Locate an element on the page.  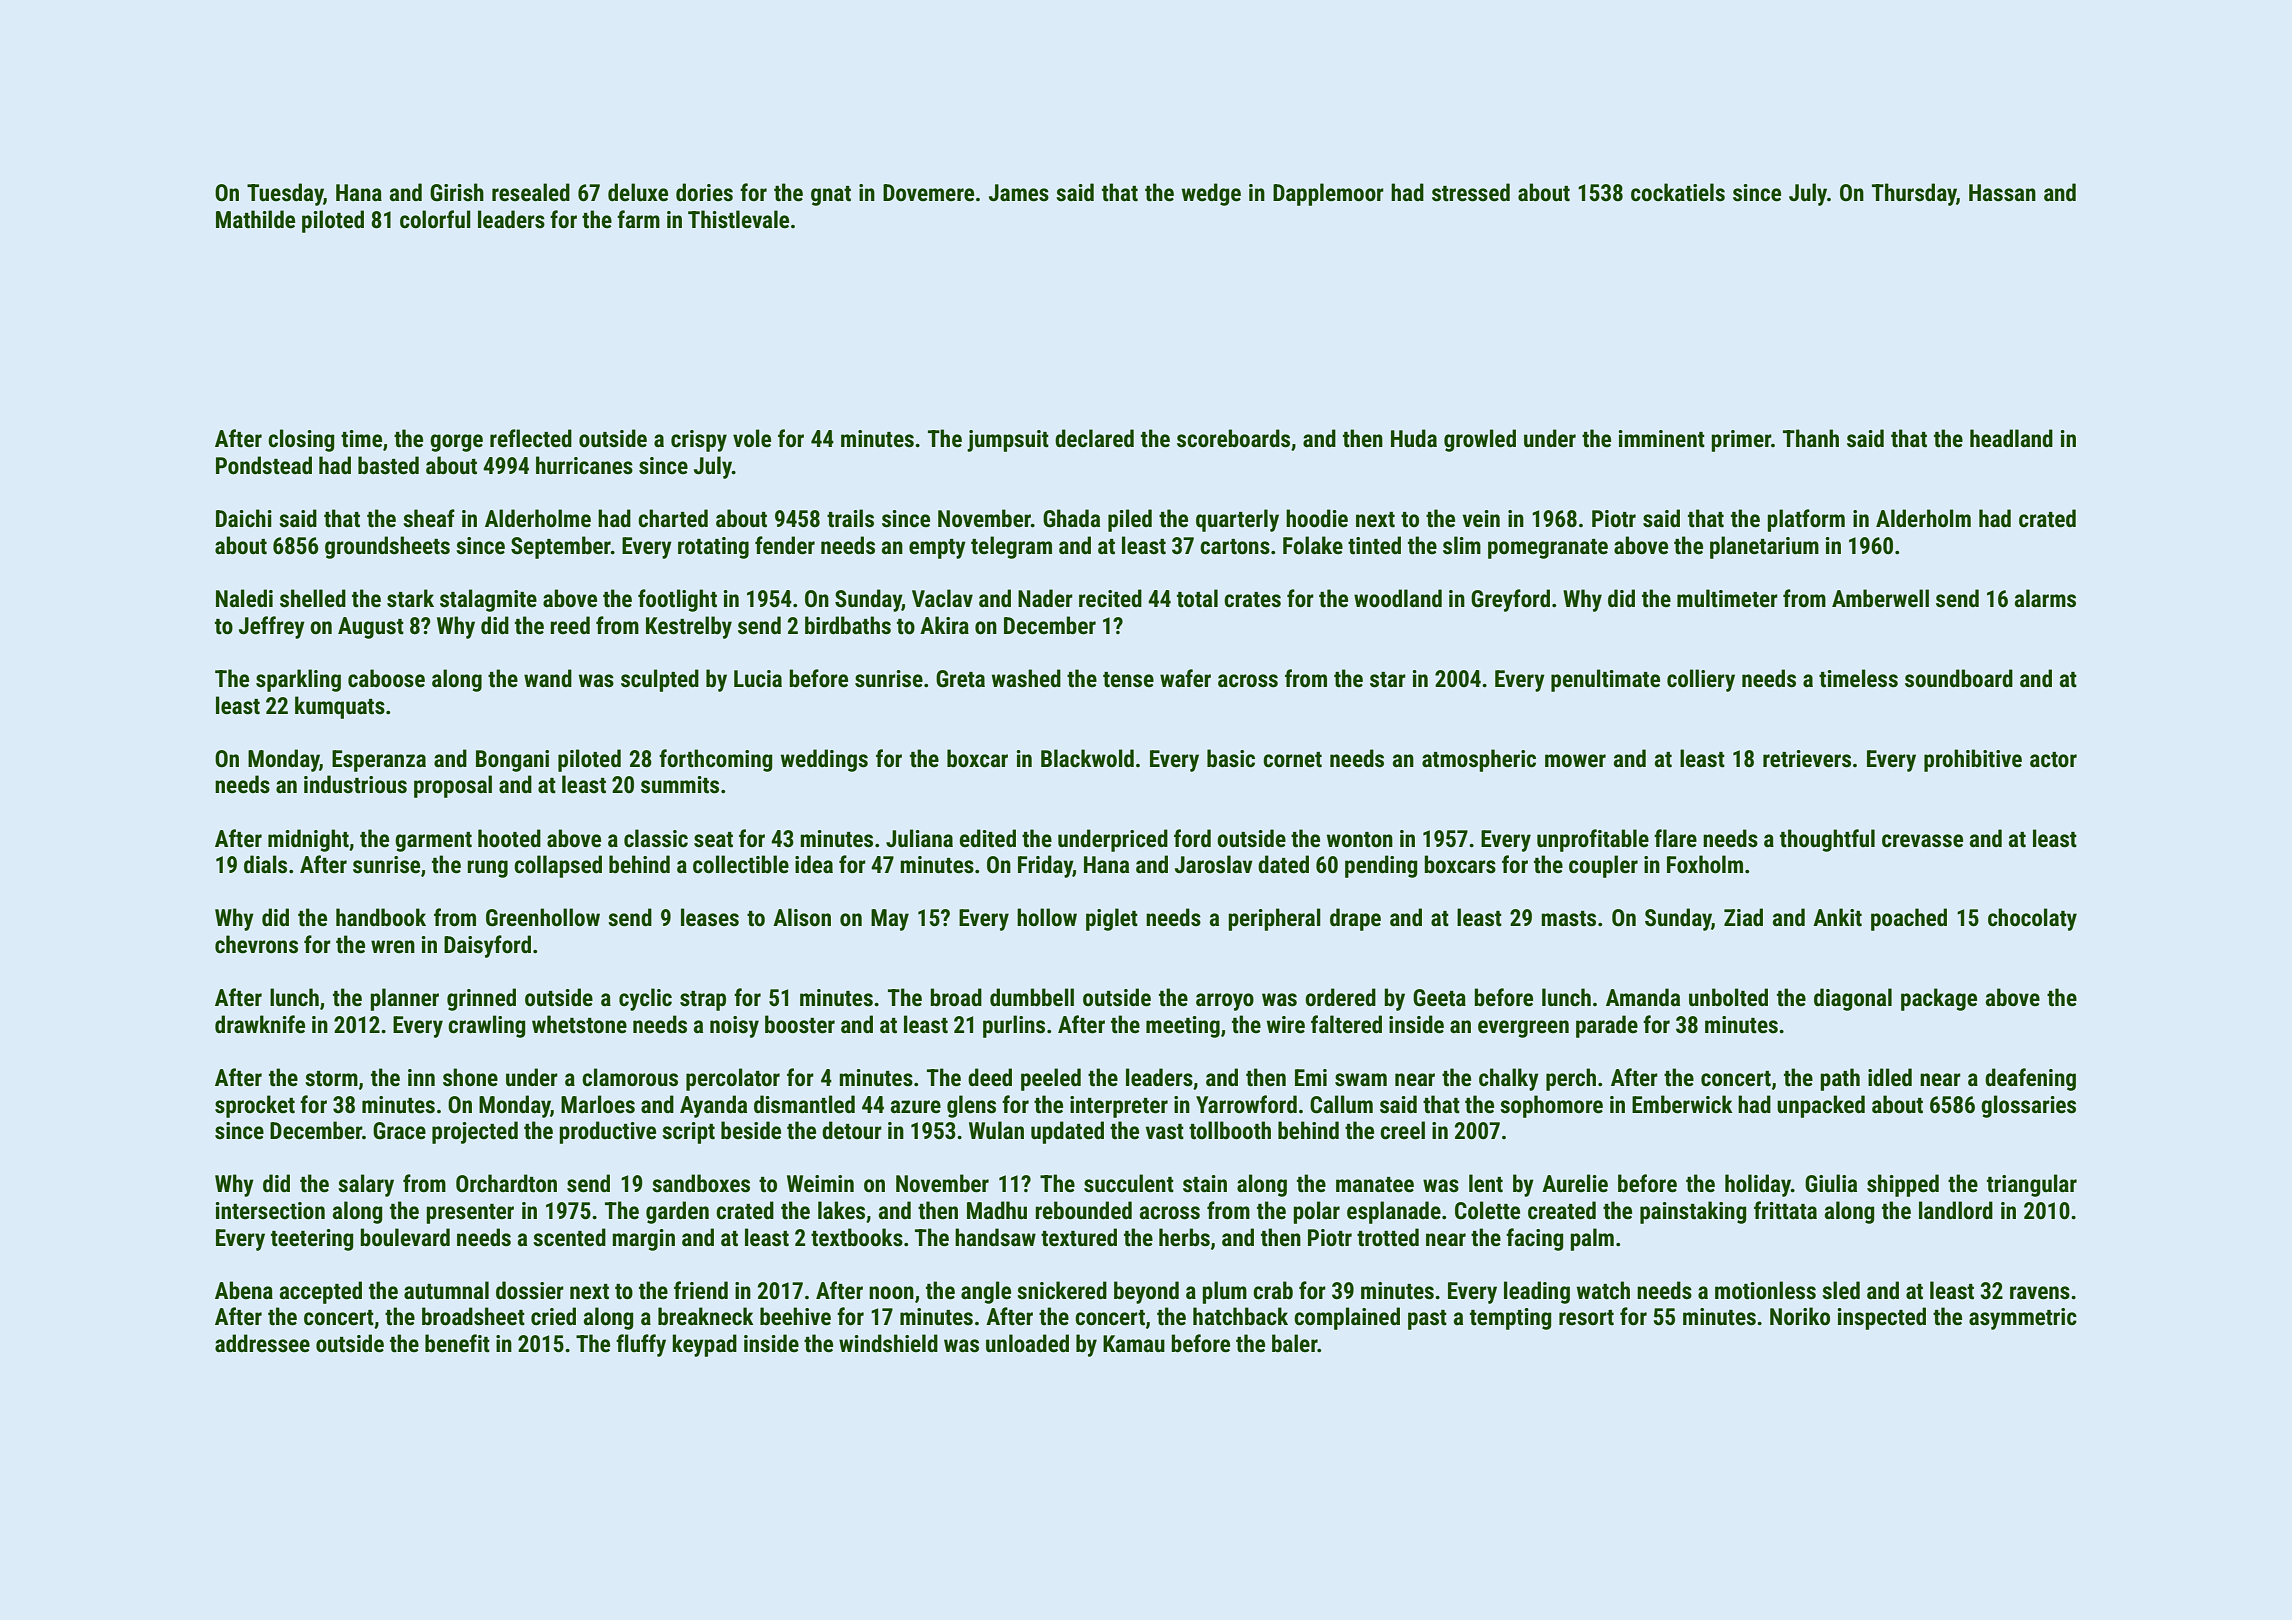
palm is located at coordinates (1592, 1239).
